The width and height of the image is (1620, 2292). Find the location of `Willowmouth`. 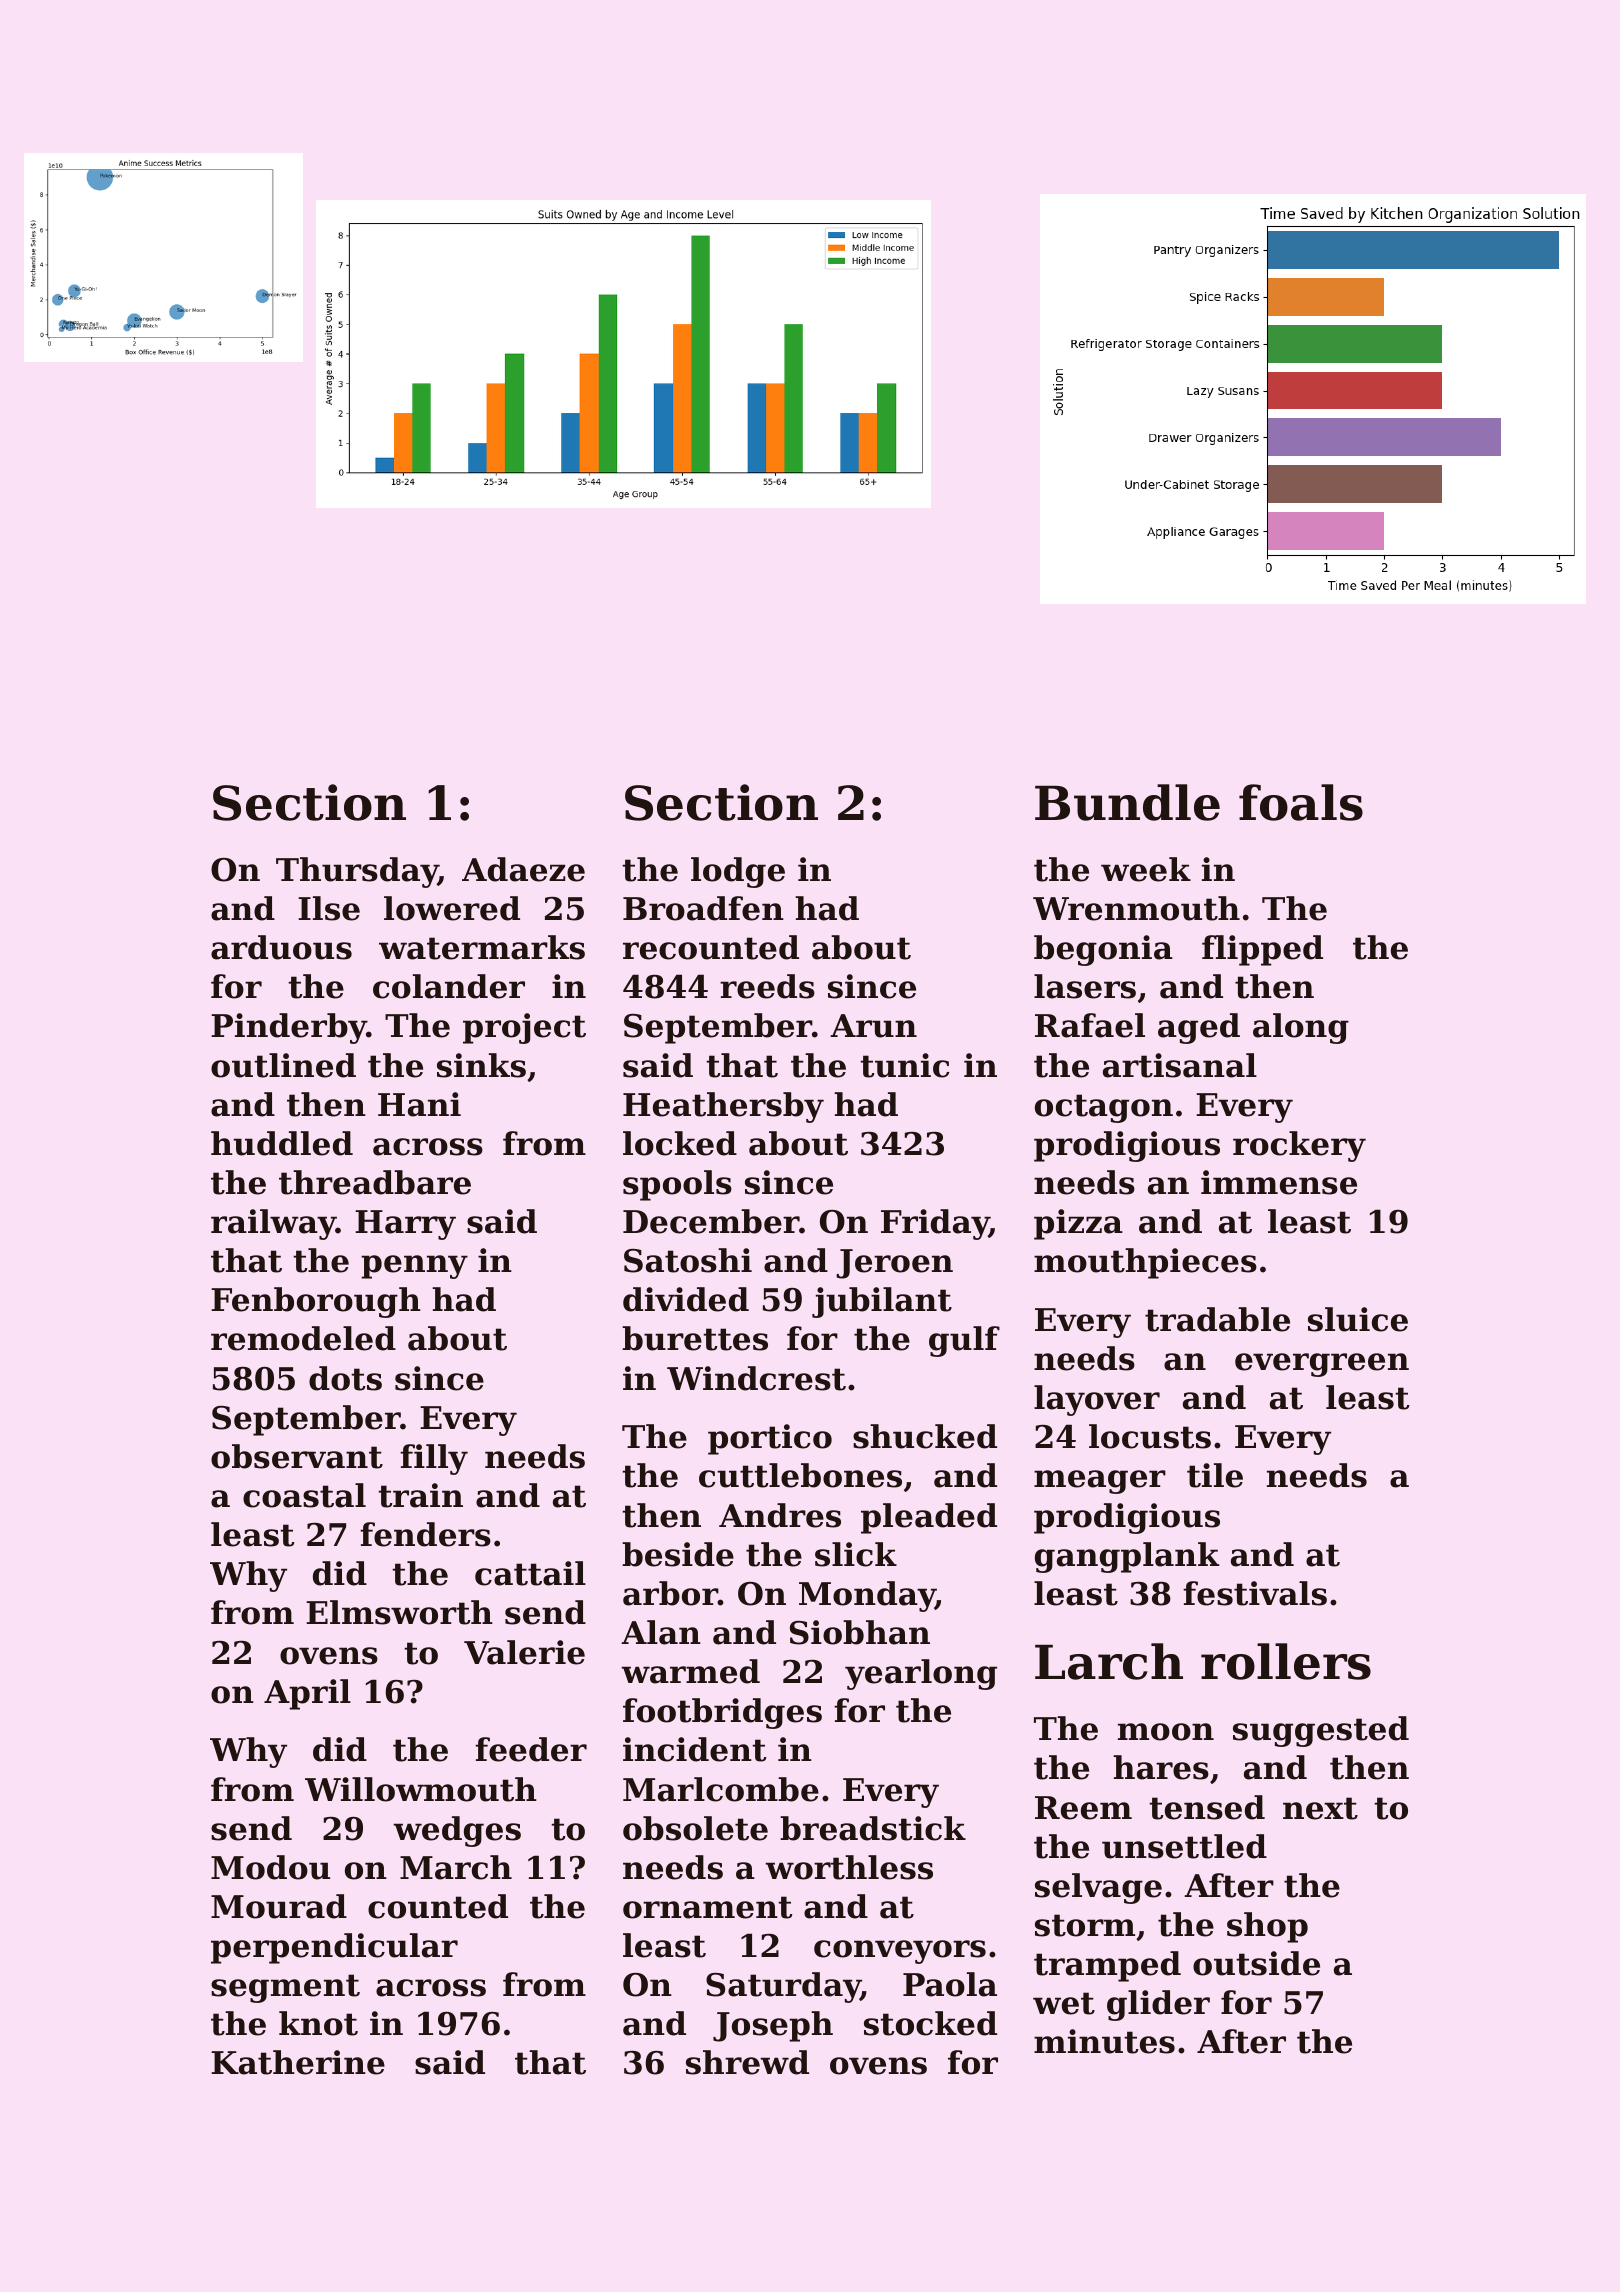

Willowmouth is located at coordinates (421, 1789).
